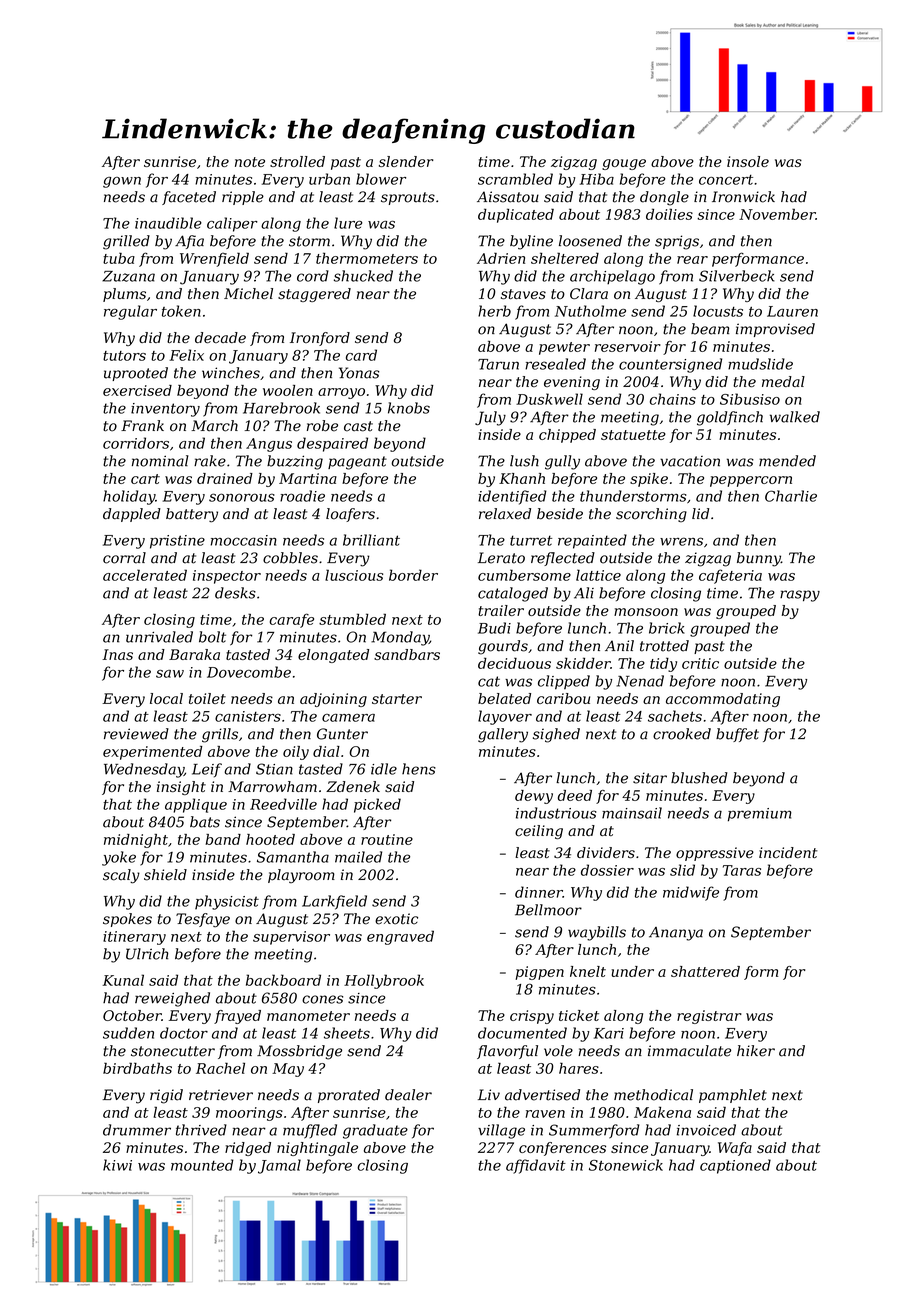  What do you see at coordinates (567, 436) in the screenshot?
I see `chipped` at bounding box center [567, 436].
